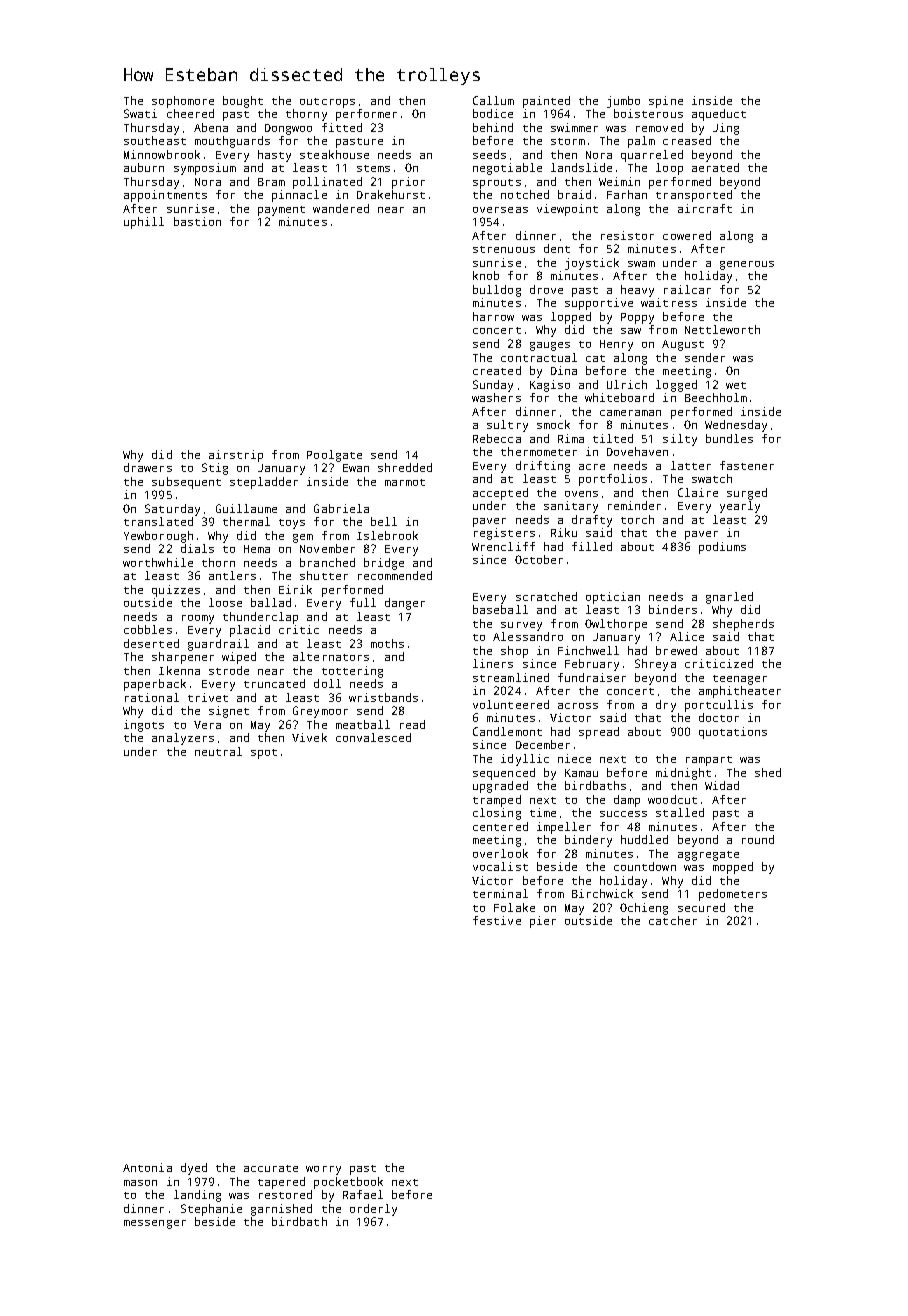  What do you see at coordinates (712, 478) in the page?
I see `swatch` at bounding box center [712, 478].
